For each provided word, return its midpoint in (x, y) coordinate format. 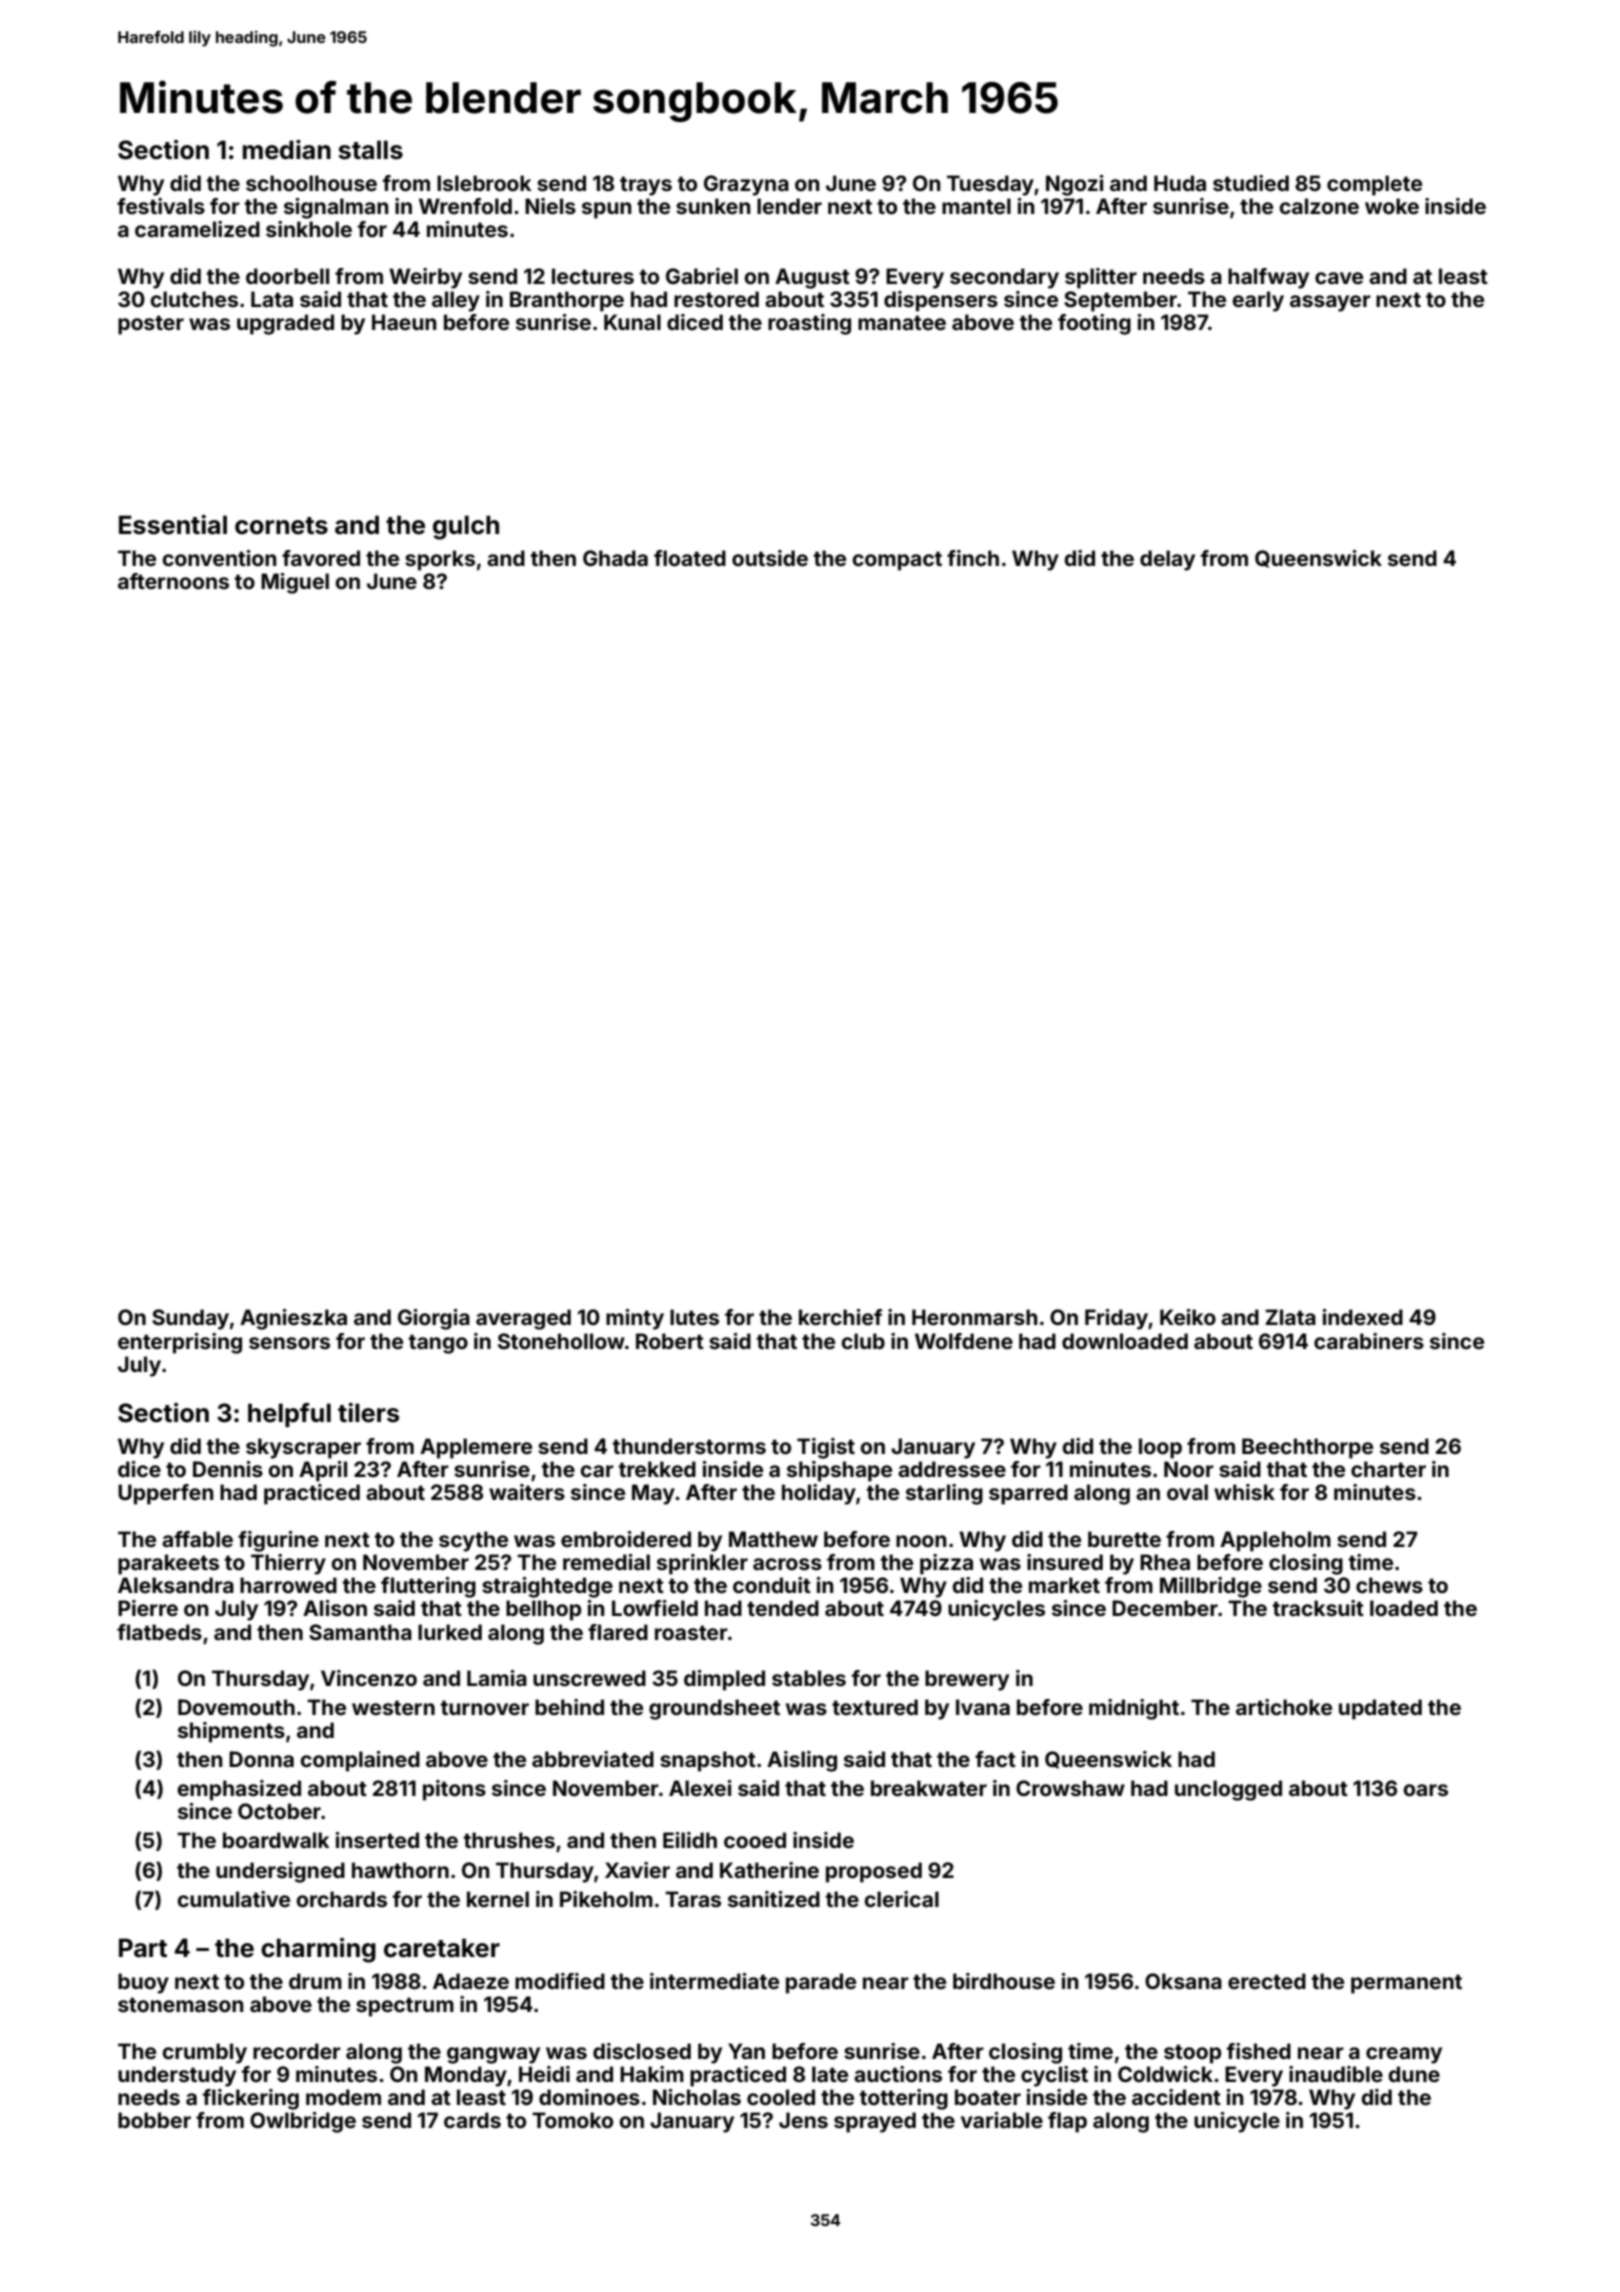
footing (1094, 324)
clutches (194, 299)
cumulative (233, 1899)
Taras (693, 1899)
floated (690, 558)
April (323, 1471)
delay (1167, 560)
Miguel (295, 583)
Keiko (1188, 1317)
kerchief (840, 1317)
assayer (1330, 303)
